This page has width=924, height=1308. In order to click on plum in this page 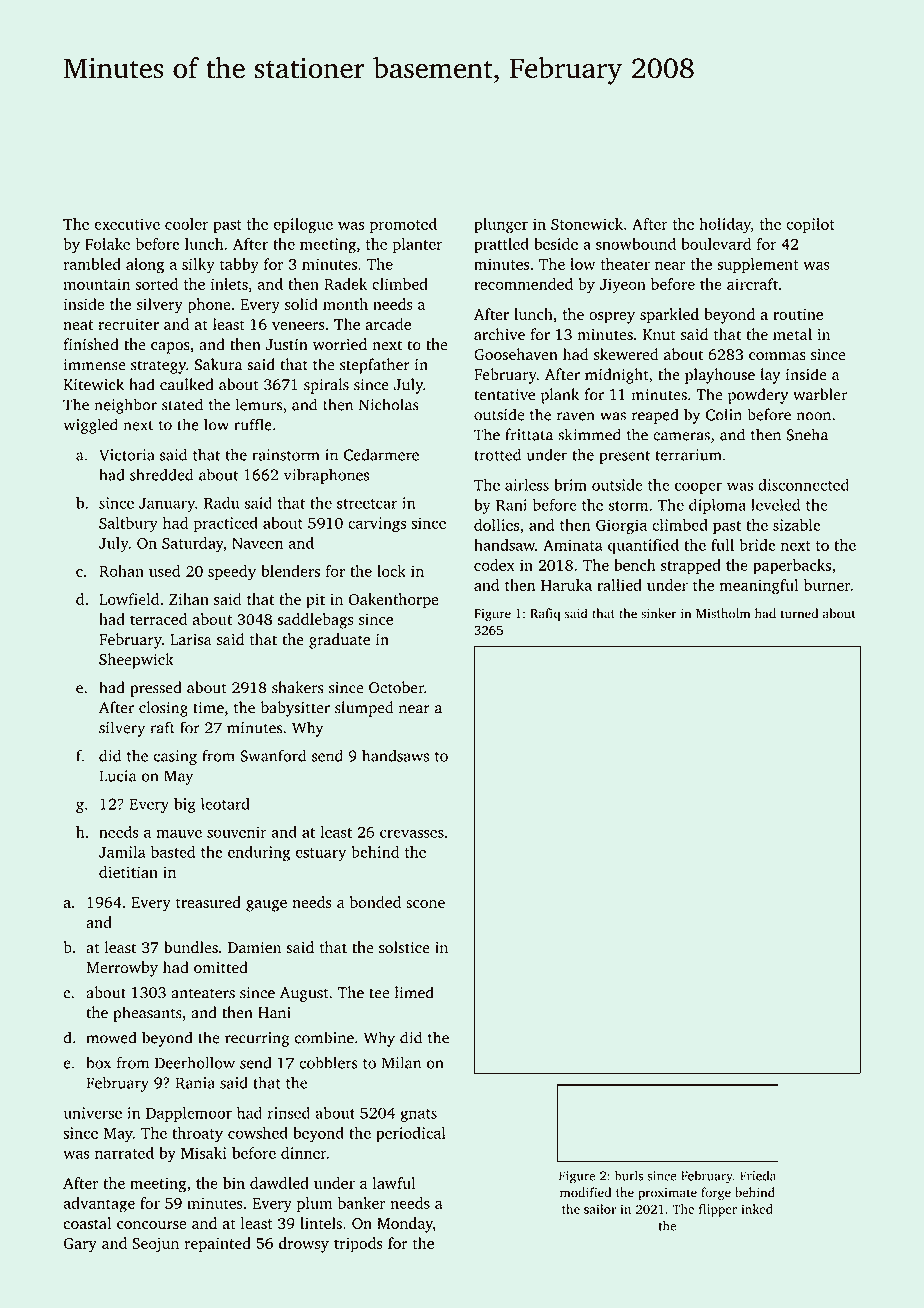, I will do `click(314, 1205)`.
